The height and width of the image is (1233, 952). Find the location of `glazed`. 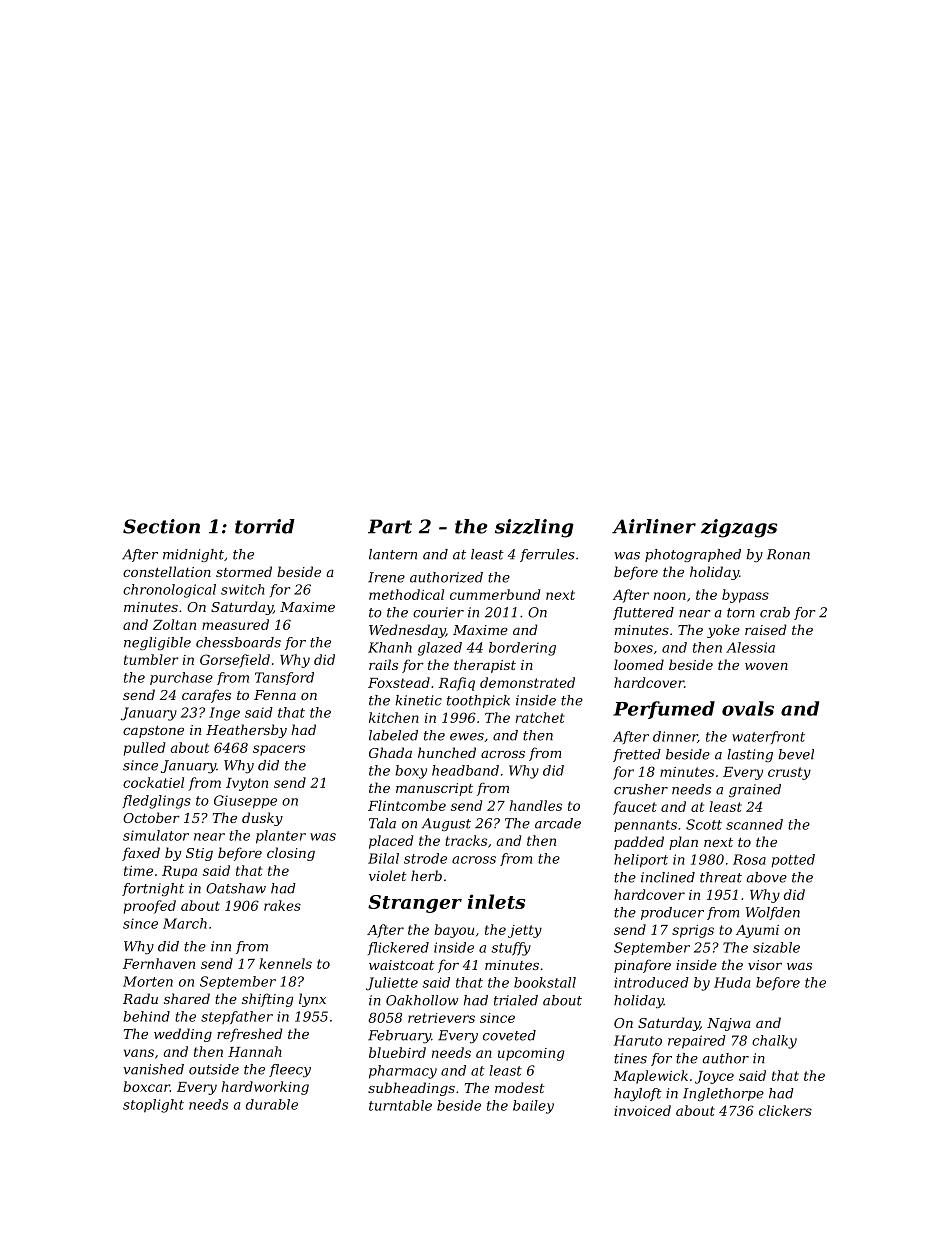

glazed is located at coordinates (440, 649).
